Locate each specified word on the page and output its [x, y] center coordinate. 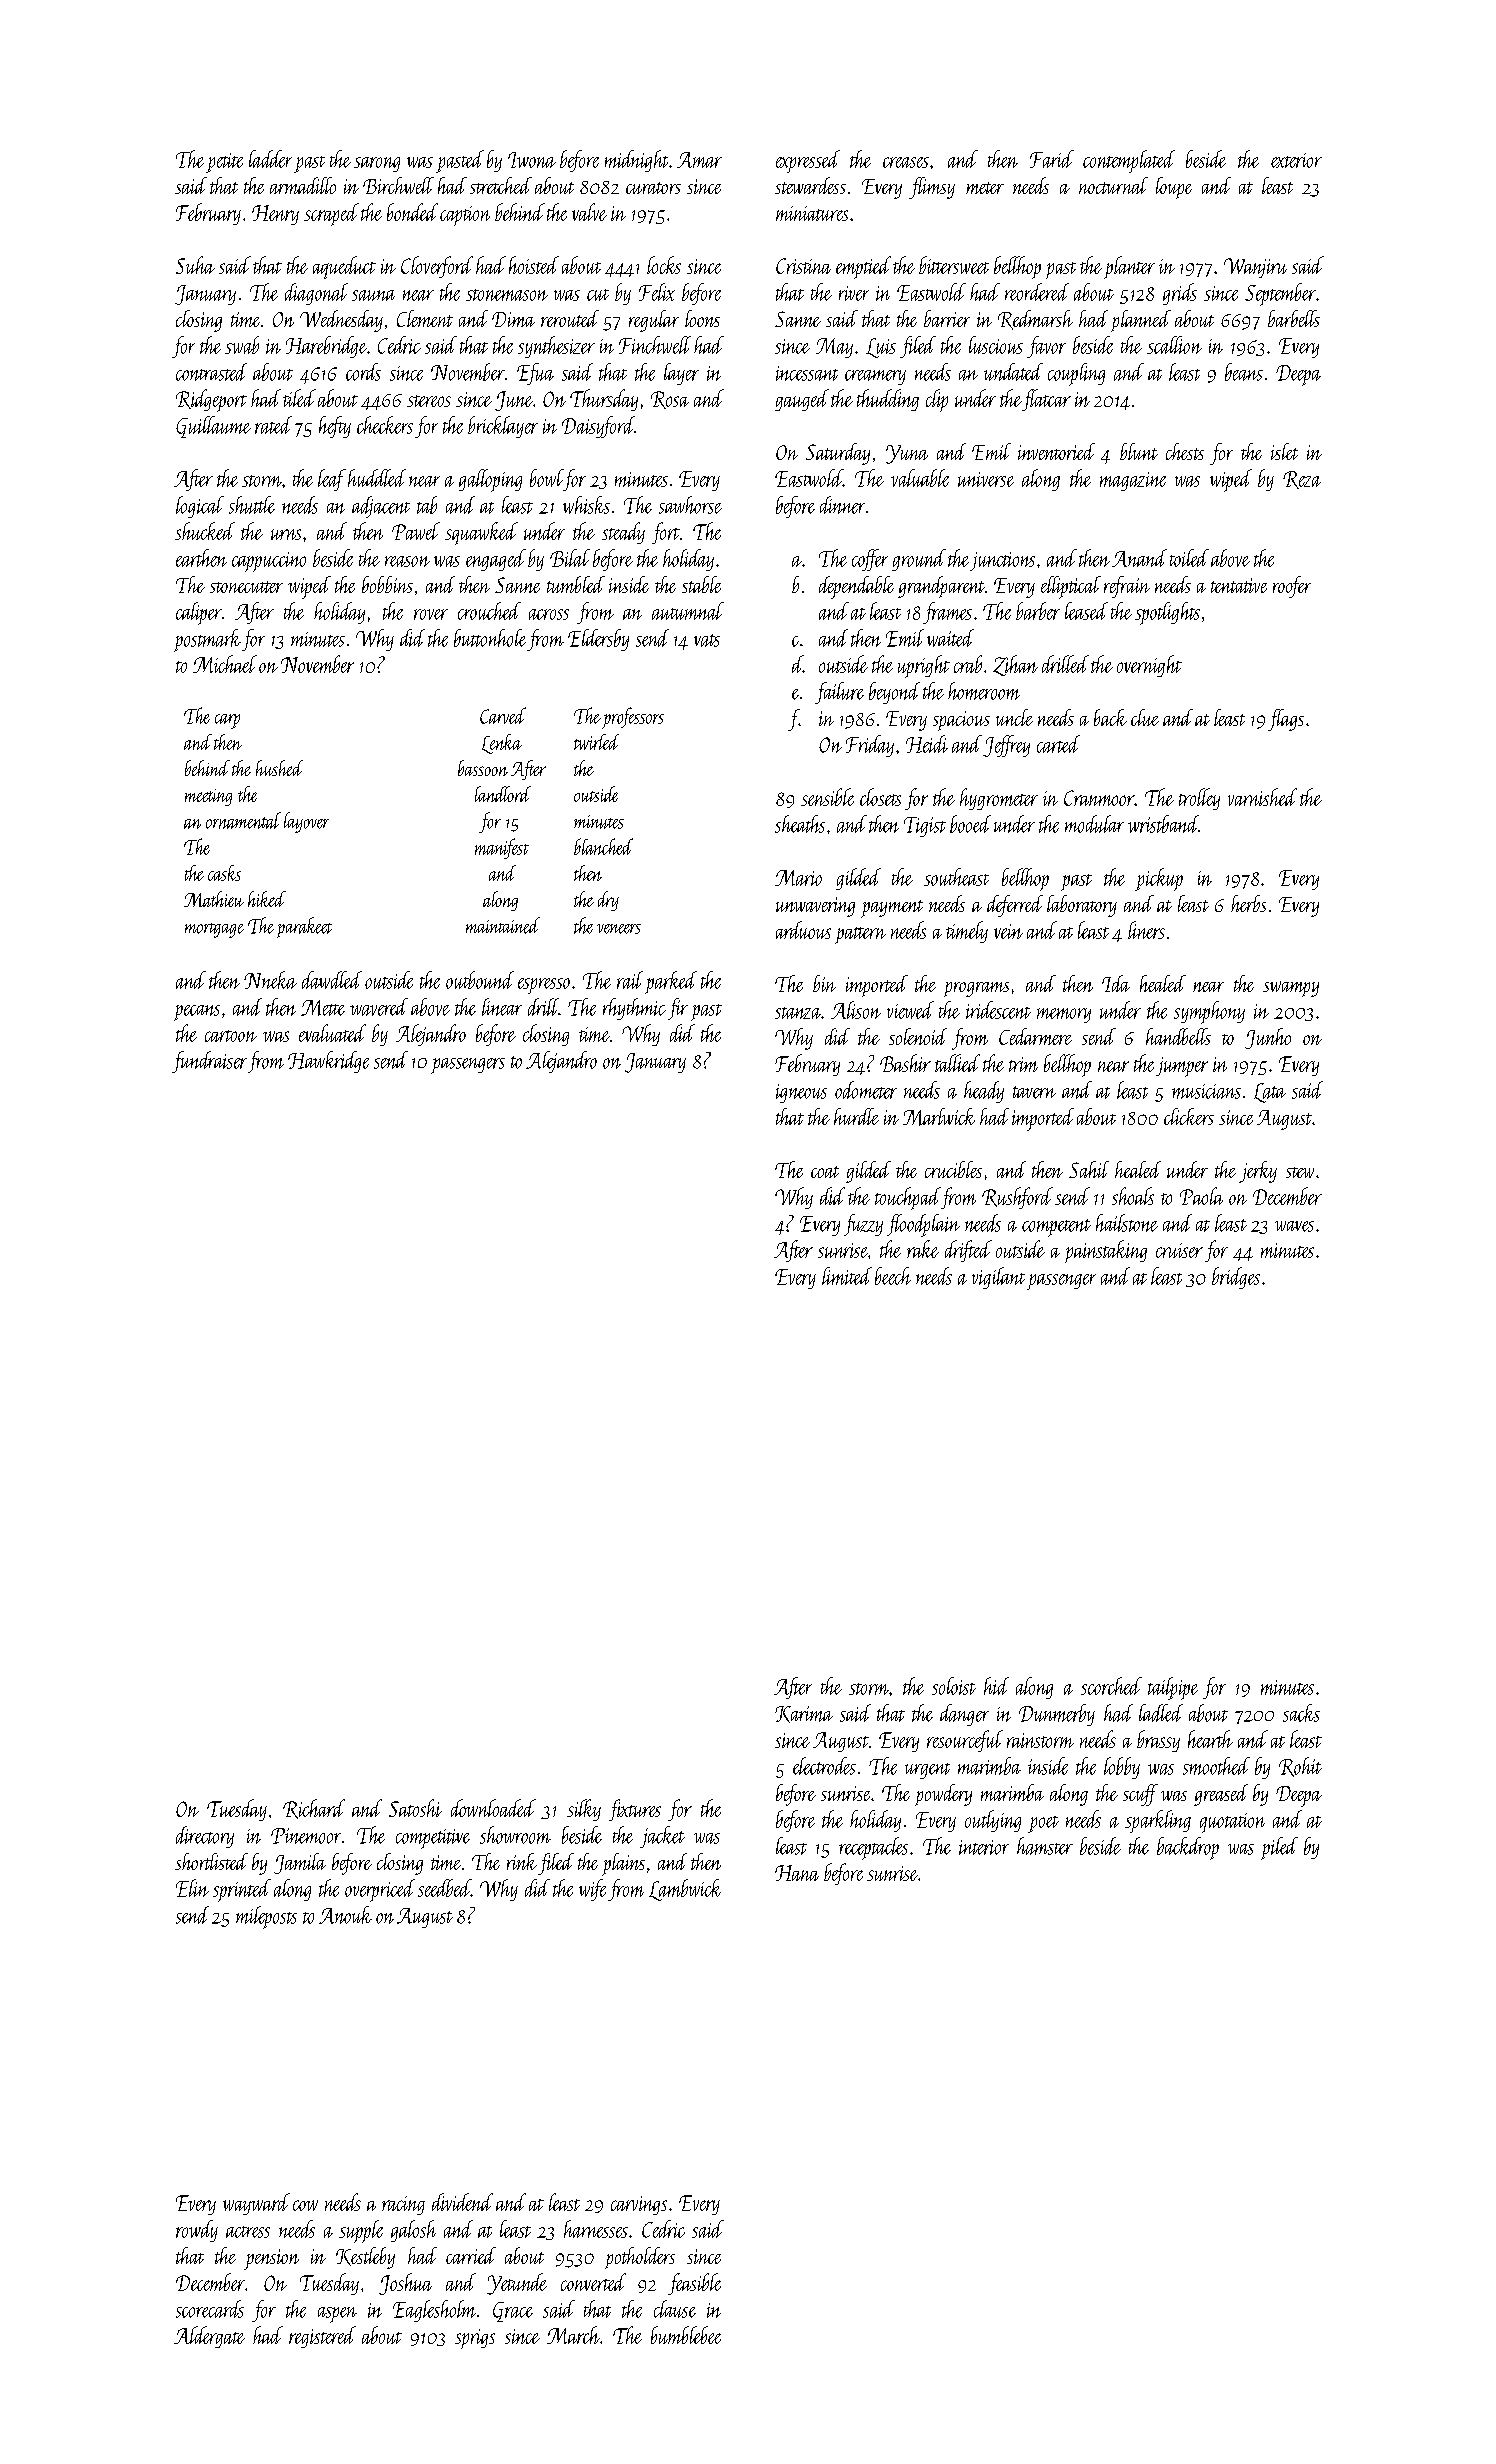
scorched [1111, 1686]
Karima [804, 1714]
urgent [927, 1771]
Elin [192, 1888]
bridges [1236, 1278]
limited [847, 1276]
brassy [1158, 1741]
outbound [480, 980]
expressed [808, 161]
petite [224, 163]
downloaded [493, 1808]
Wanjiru [1255, 268]
